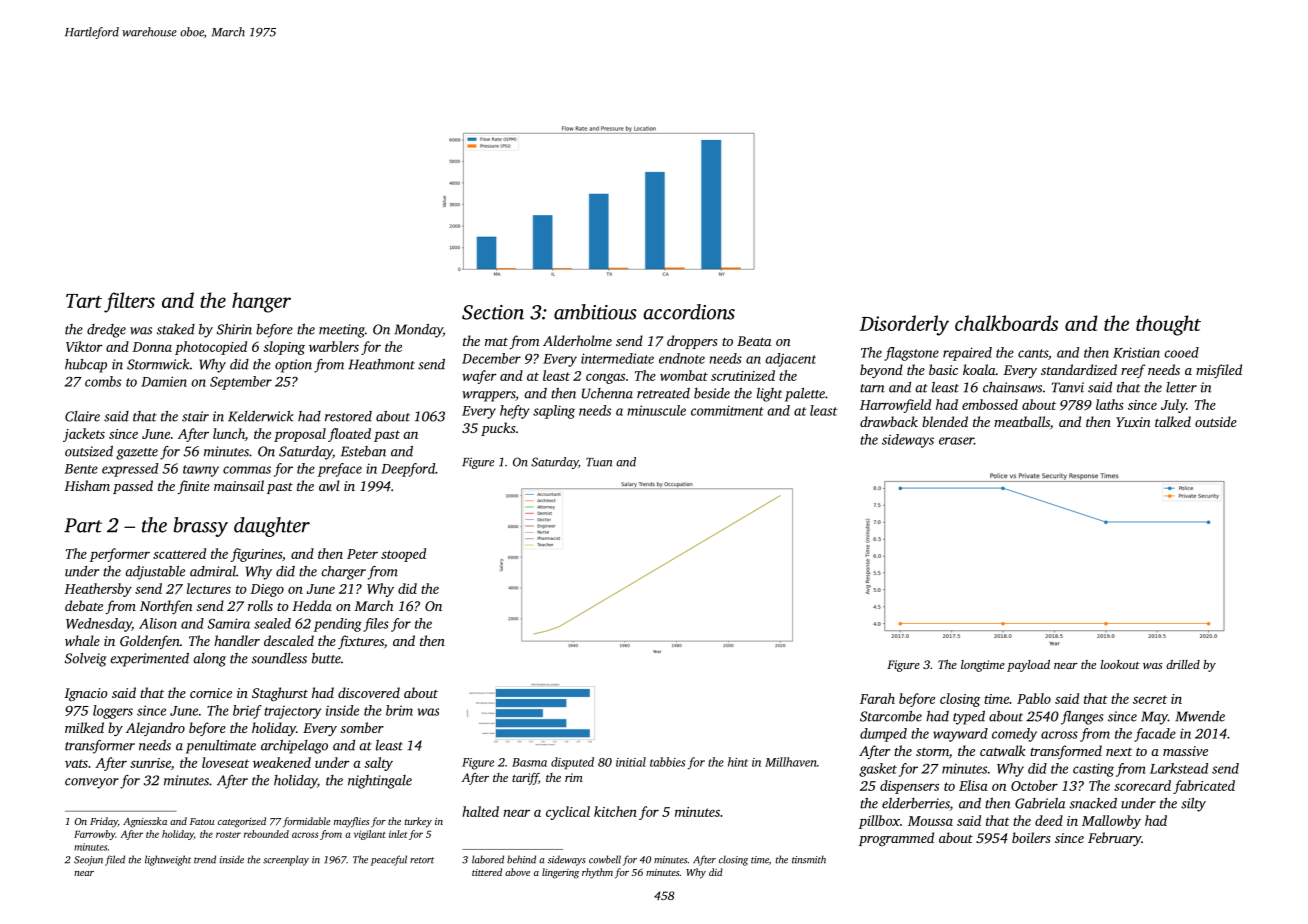  What do you see at coordinates (560, 873) in the screenshot?
I see `lingering` at bounding box center [560, 873].
